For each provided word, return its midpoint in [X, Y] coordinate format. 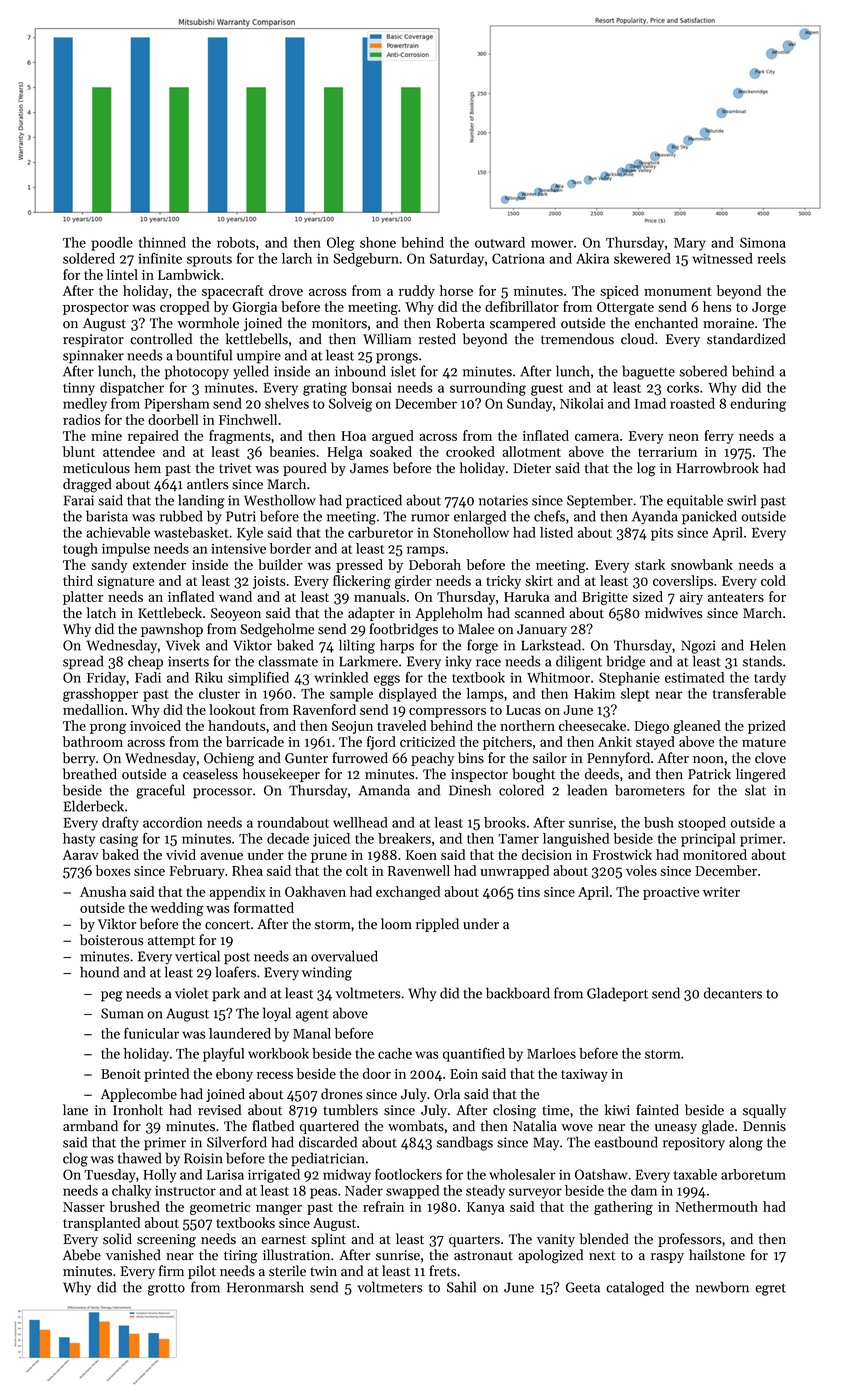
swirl [741, 500]
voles [641, 870]
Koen [421, 855]
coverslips [683, 582]
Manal [312, 1033]
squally [764, 1111]
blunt [78, 451]
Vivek [183, 645]
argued [393, 437]
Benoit [121, 1074]
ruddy [417, 292]
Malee [476, 629]
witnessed [722, 258]
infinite [160, 258]
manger [279, 1210]
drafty [120, 824]
